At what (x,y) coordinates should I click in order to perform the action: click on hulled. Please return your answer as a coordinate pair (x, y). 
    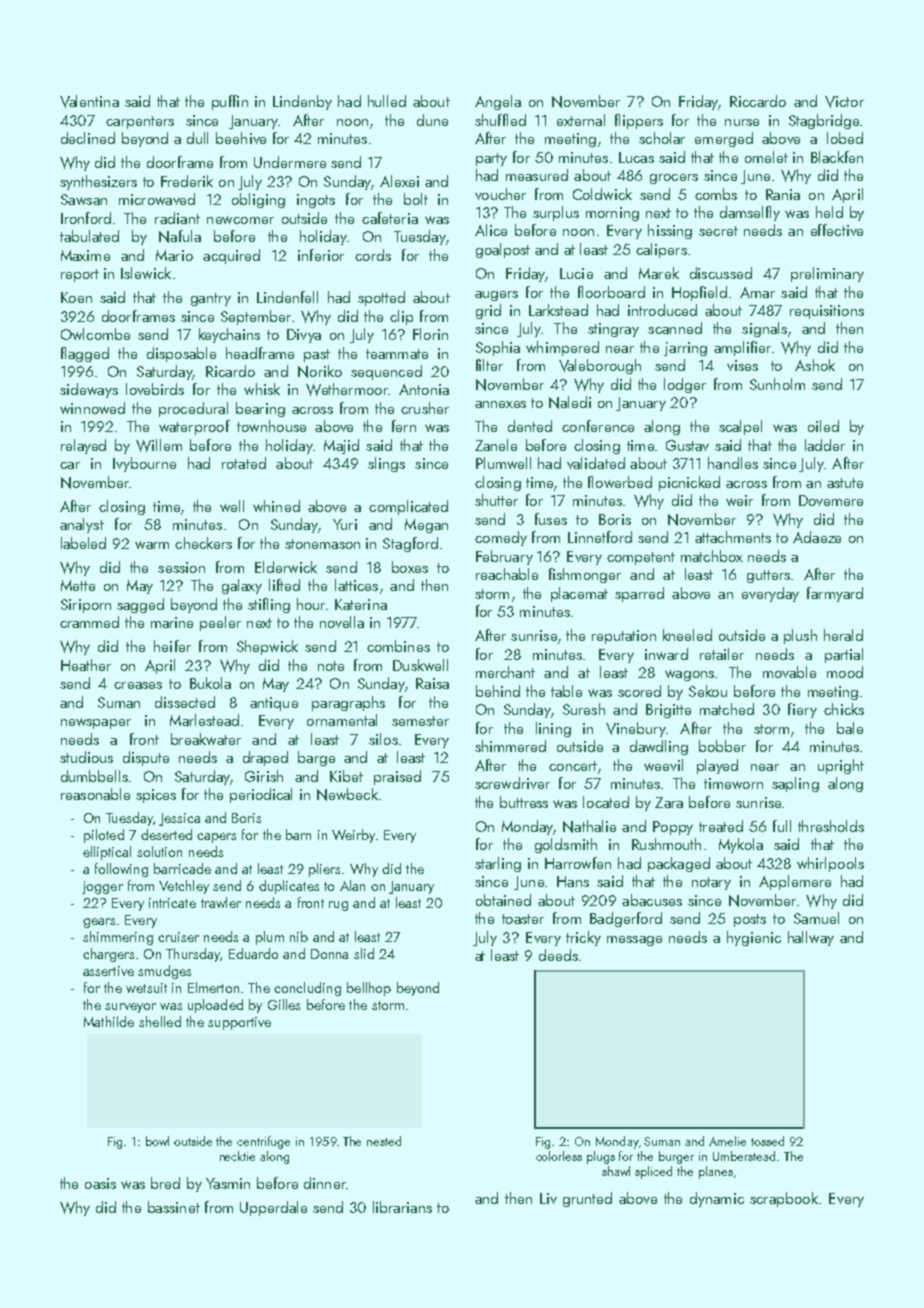
    Looking at the image, I should click on (387, 101).
